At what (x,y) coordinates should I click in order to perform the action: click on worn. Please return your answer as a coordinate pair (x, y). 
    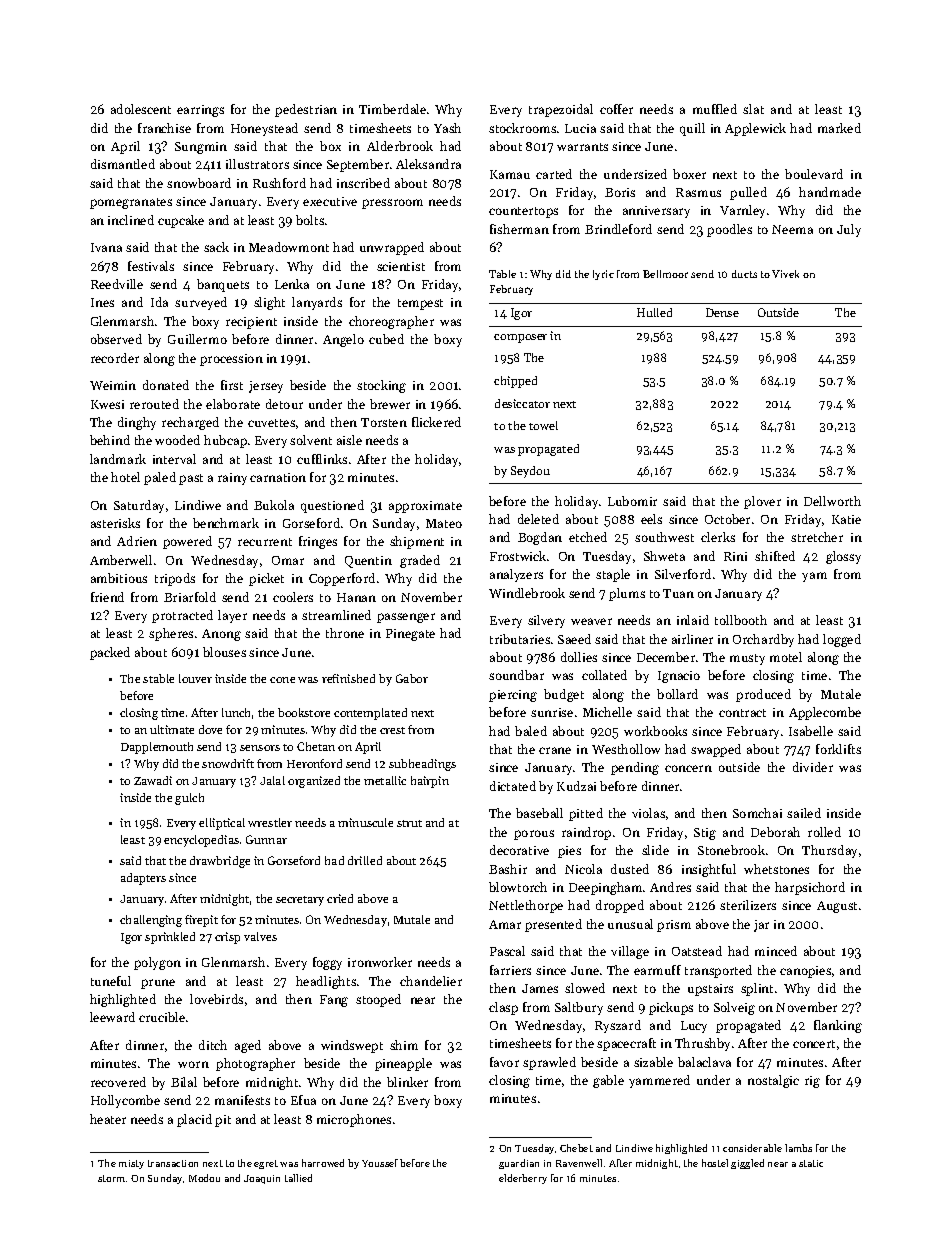
    Looking at the image, I should click on (193, 1064).
